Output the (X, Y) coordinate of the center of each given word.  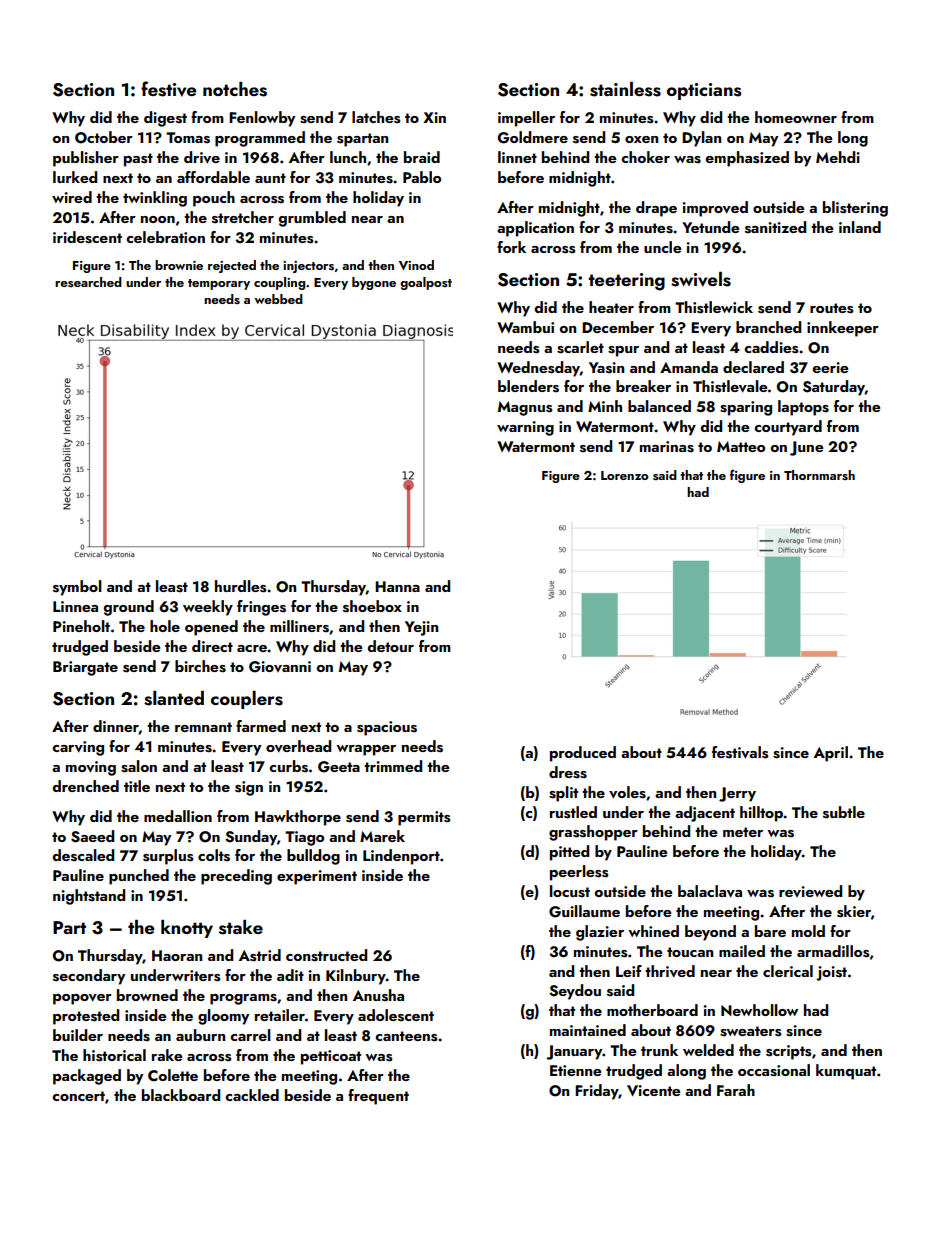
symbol (77, 588)
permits (424, 818)
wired (72, 197)
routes (831, 308)
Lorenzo (624, 475)
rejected (232, 266)
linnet (517, 157)
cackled (252, 1095)
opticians (704, 91)
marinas (667, 447)
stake (241, 927)
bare (770, 931)
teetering (626, 282)
